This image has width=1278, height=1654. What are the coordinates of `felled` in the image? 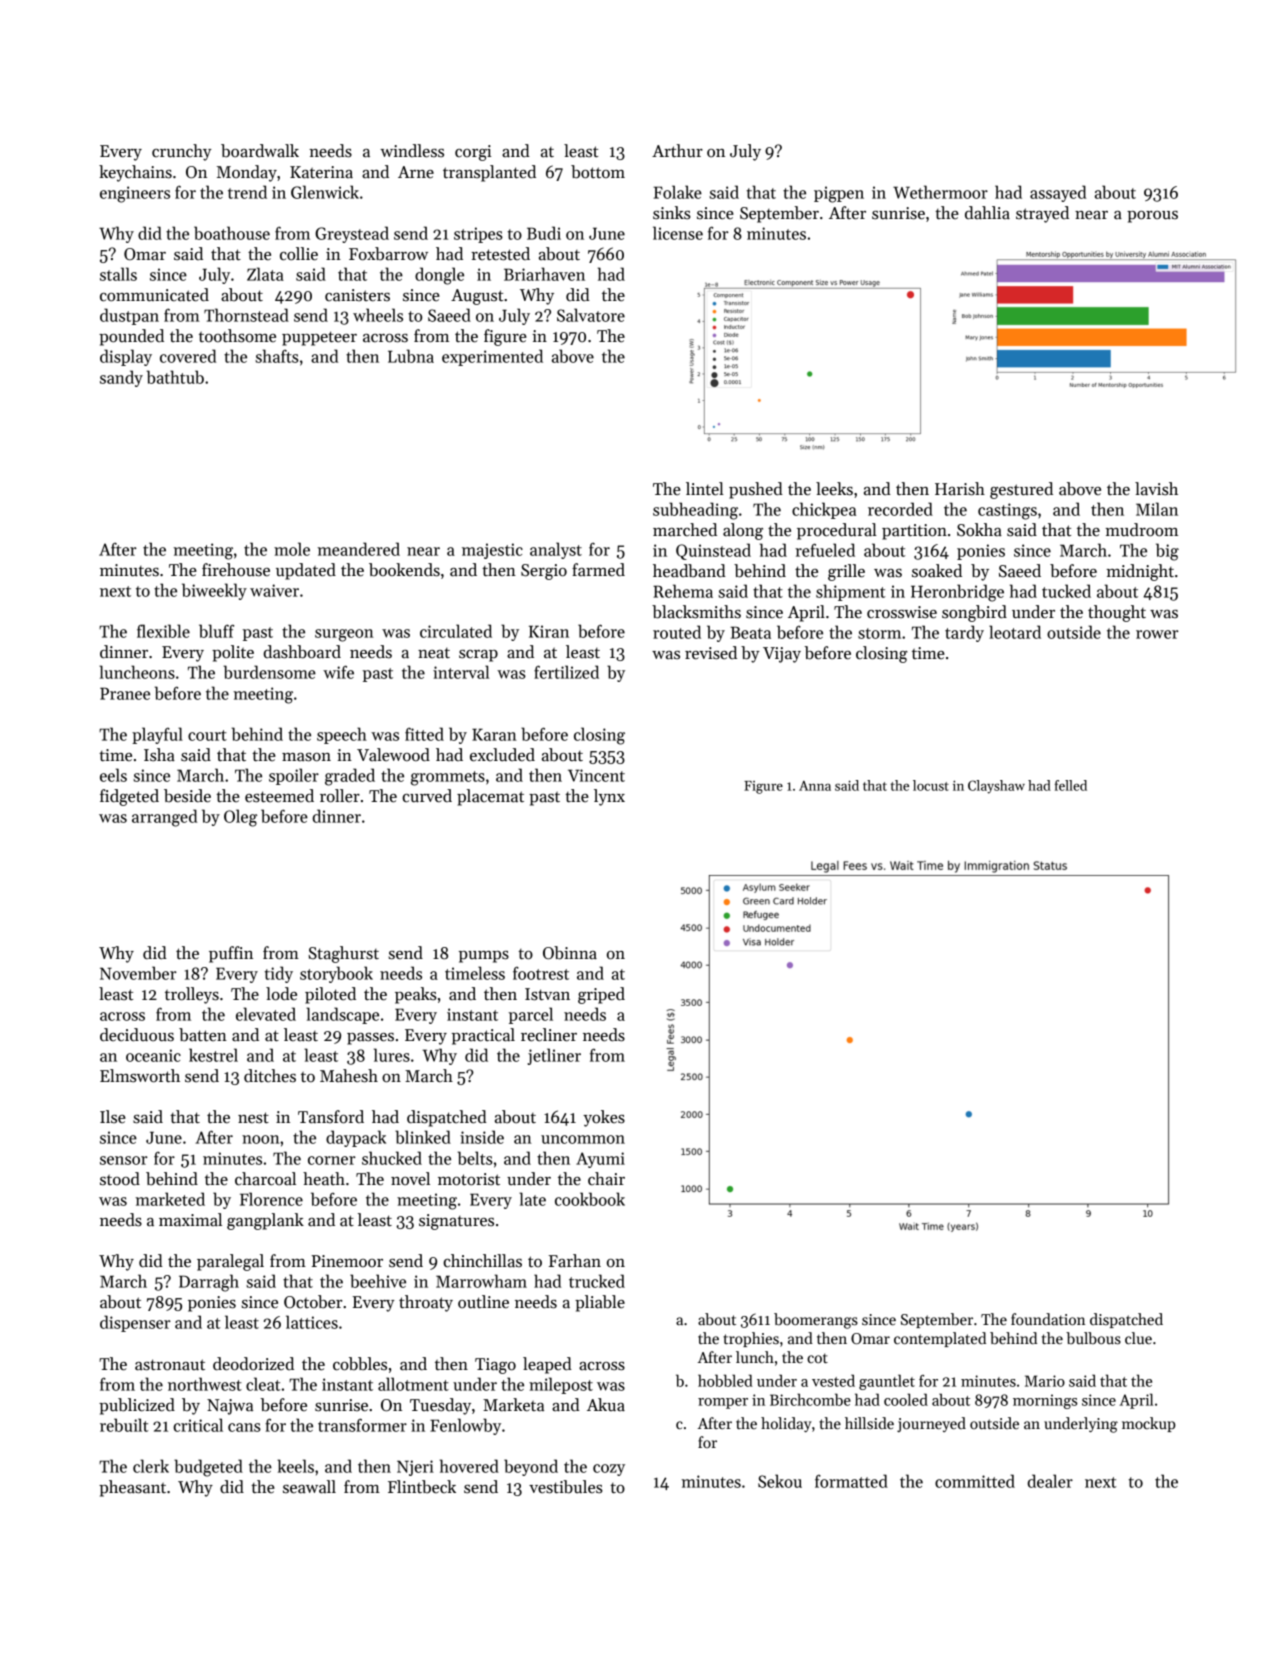 It's located at (1071, 785).
